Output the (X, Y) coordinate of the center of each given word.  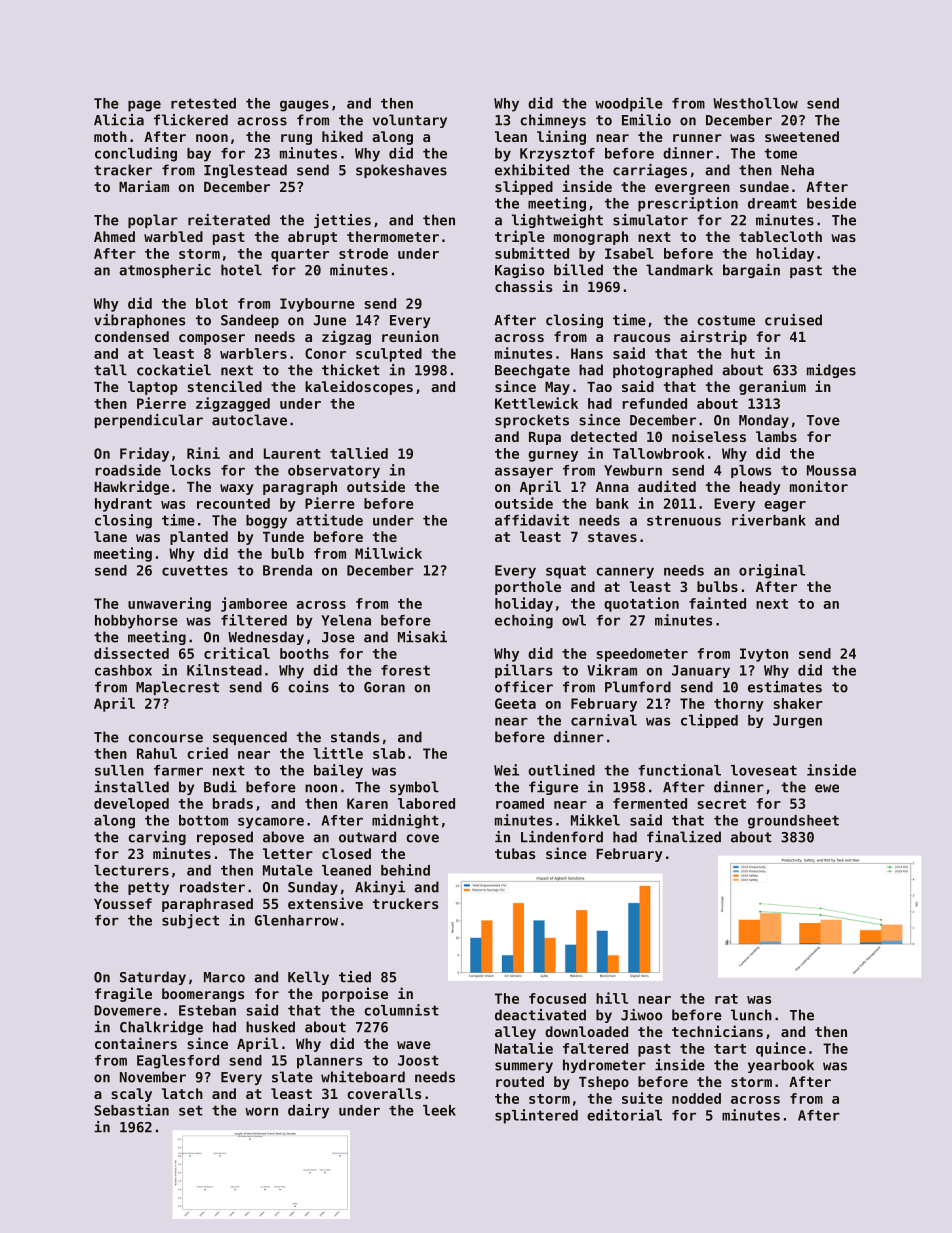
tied (355, 977)
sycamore (271, 823)
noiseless (709, 436)
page (144, 106)
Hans (587, 353)
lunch (751, 1015)
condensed (132, 336)
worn (261, 1111)
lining (561, 137)
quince (781, 1049)
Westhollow (755, 103)
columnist (401, 1010)
